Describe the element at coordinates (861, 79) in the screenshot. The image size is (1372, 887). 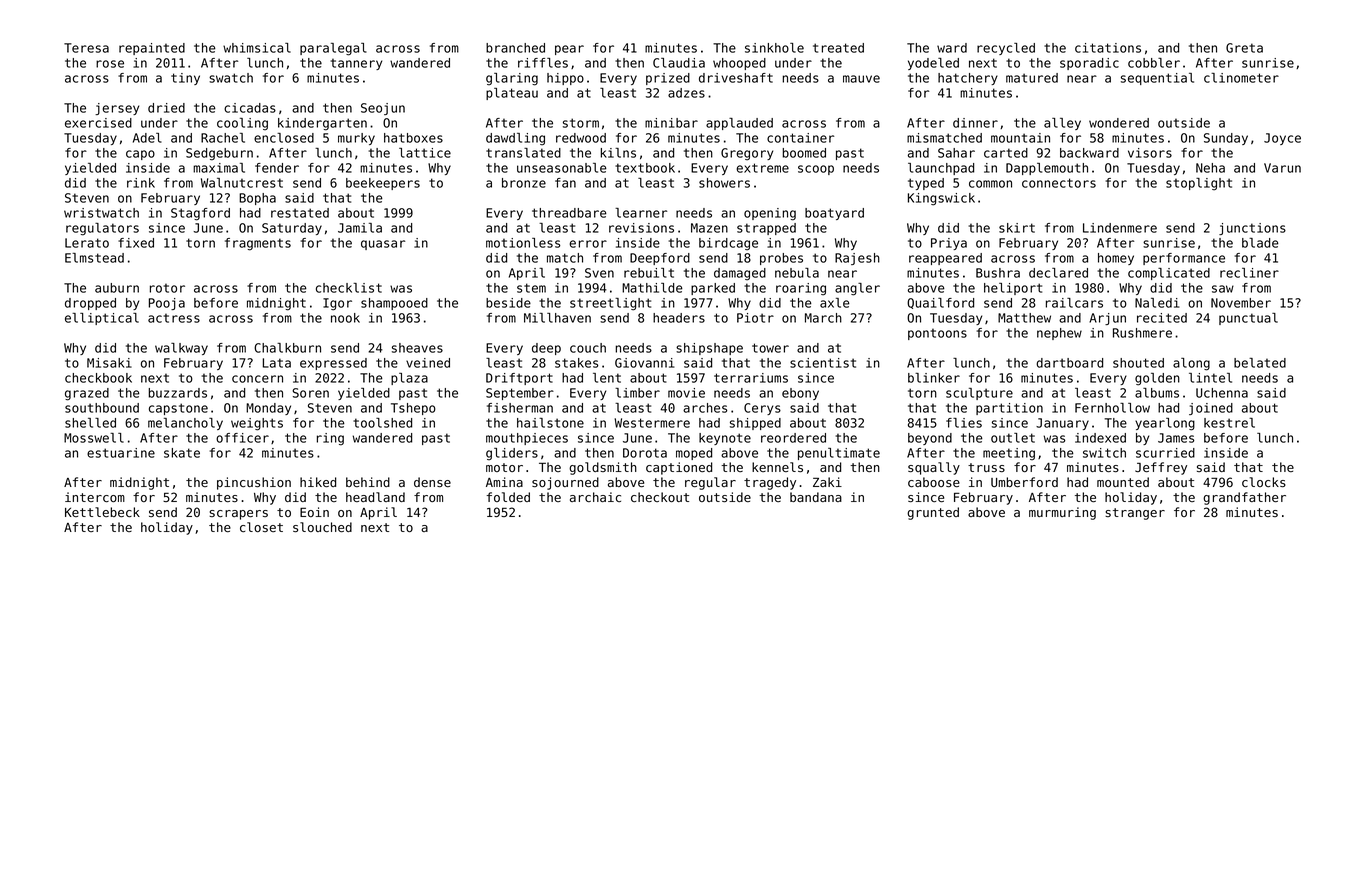
I see `mauve` at that location.
